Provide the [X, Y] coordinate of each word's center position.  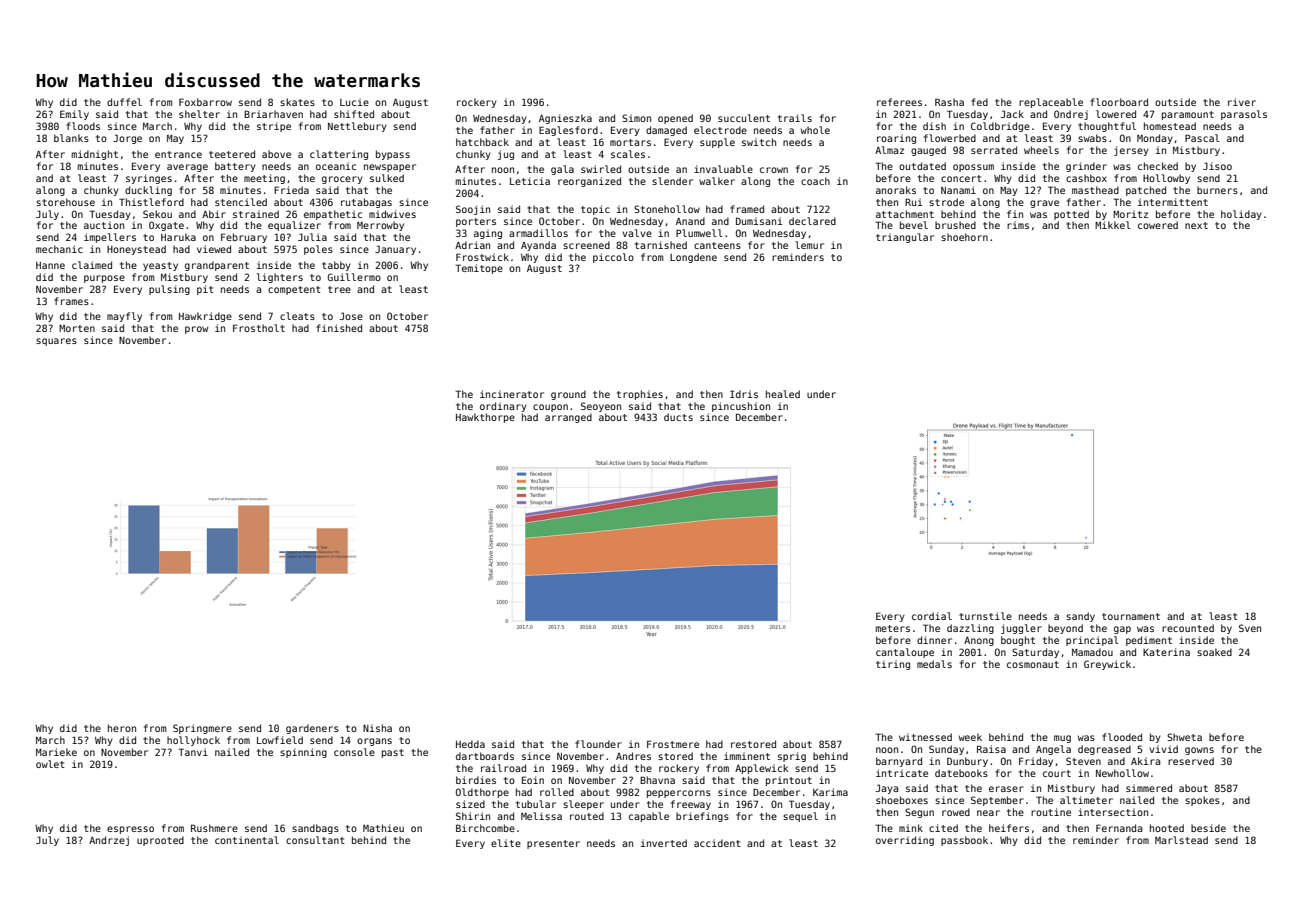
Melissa [541, 816]
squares [56, 342]
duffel [124, 102]
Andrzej [109, 841]
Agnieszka [565, 119]
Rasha [949, 102]
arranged [568, 418]
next [1196, 225]
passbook [964, 841]
